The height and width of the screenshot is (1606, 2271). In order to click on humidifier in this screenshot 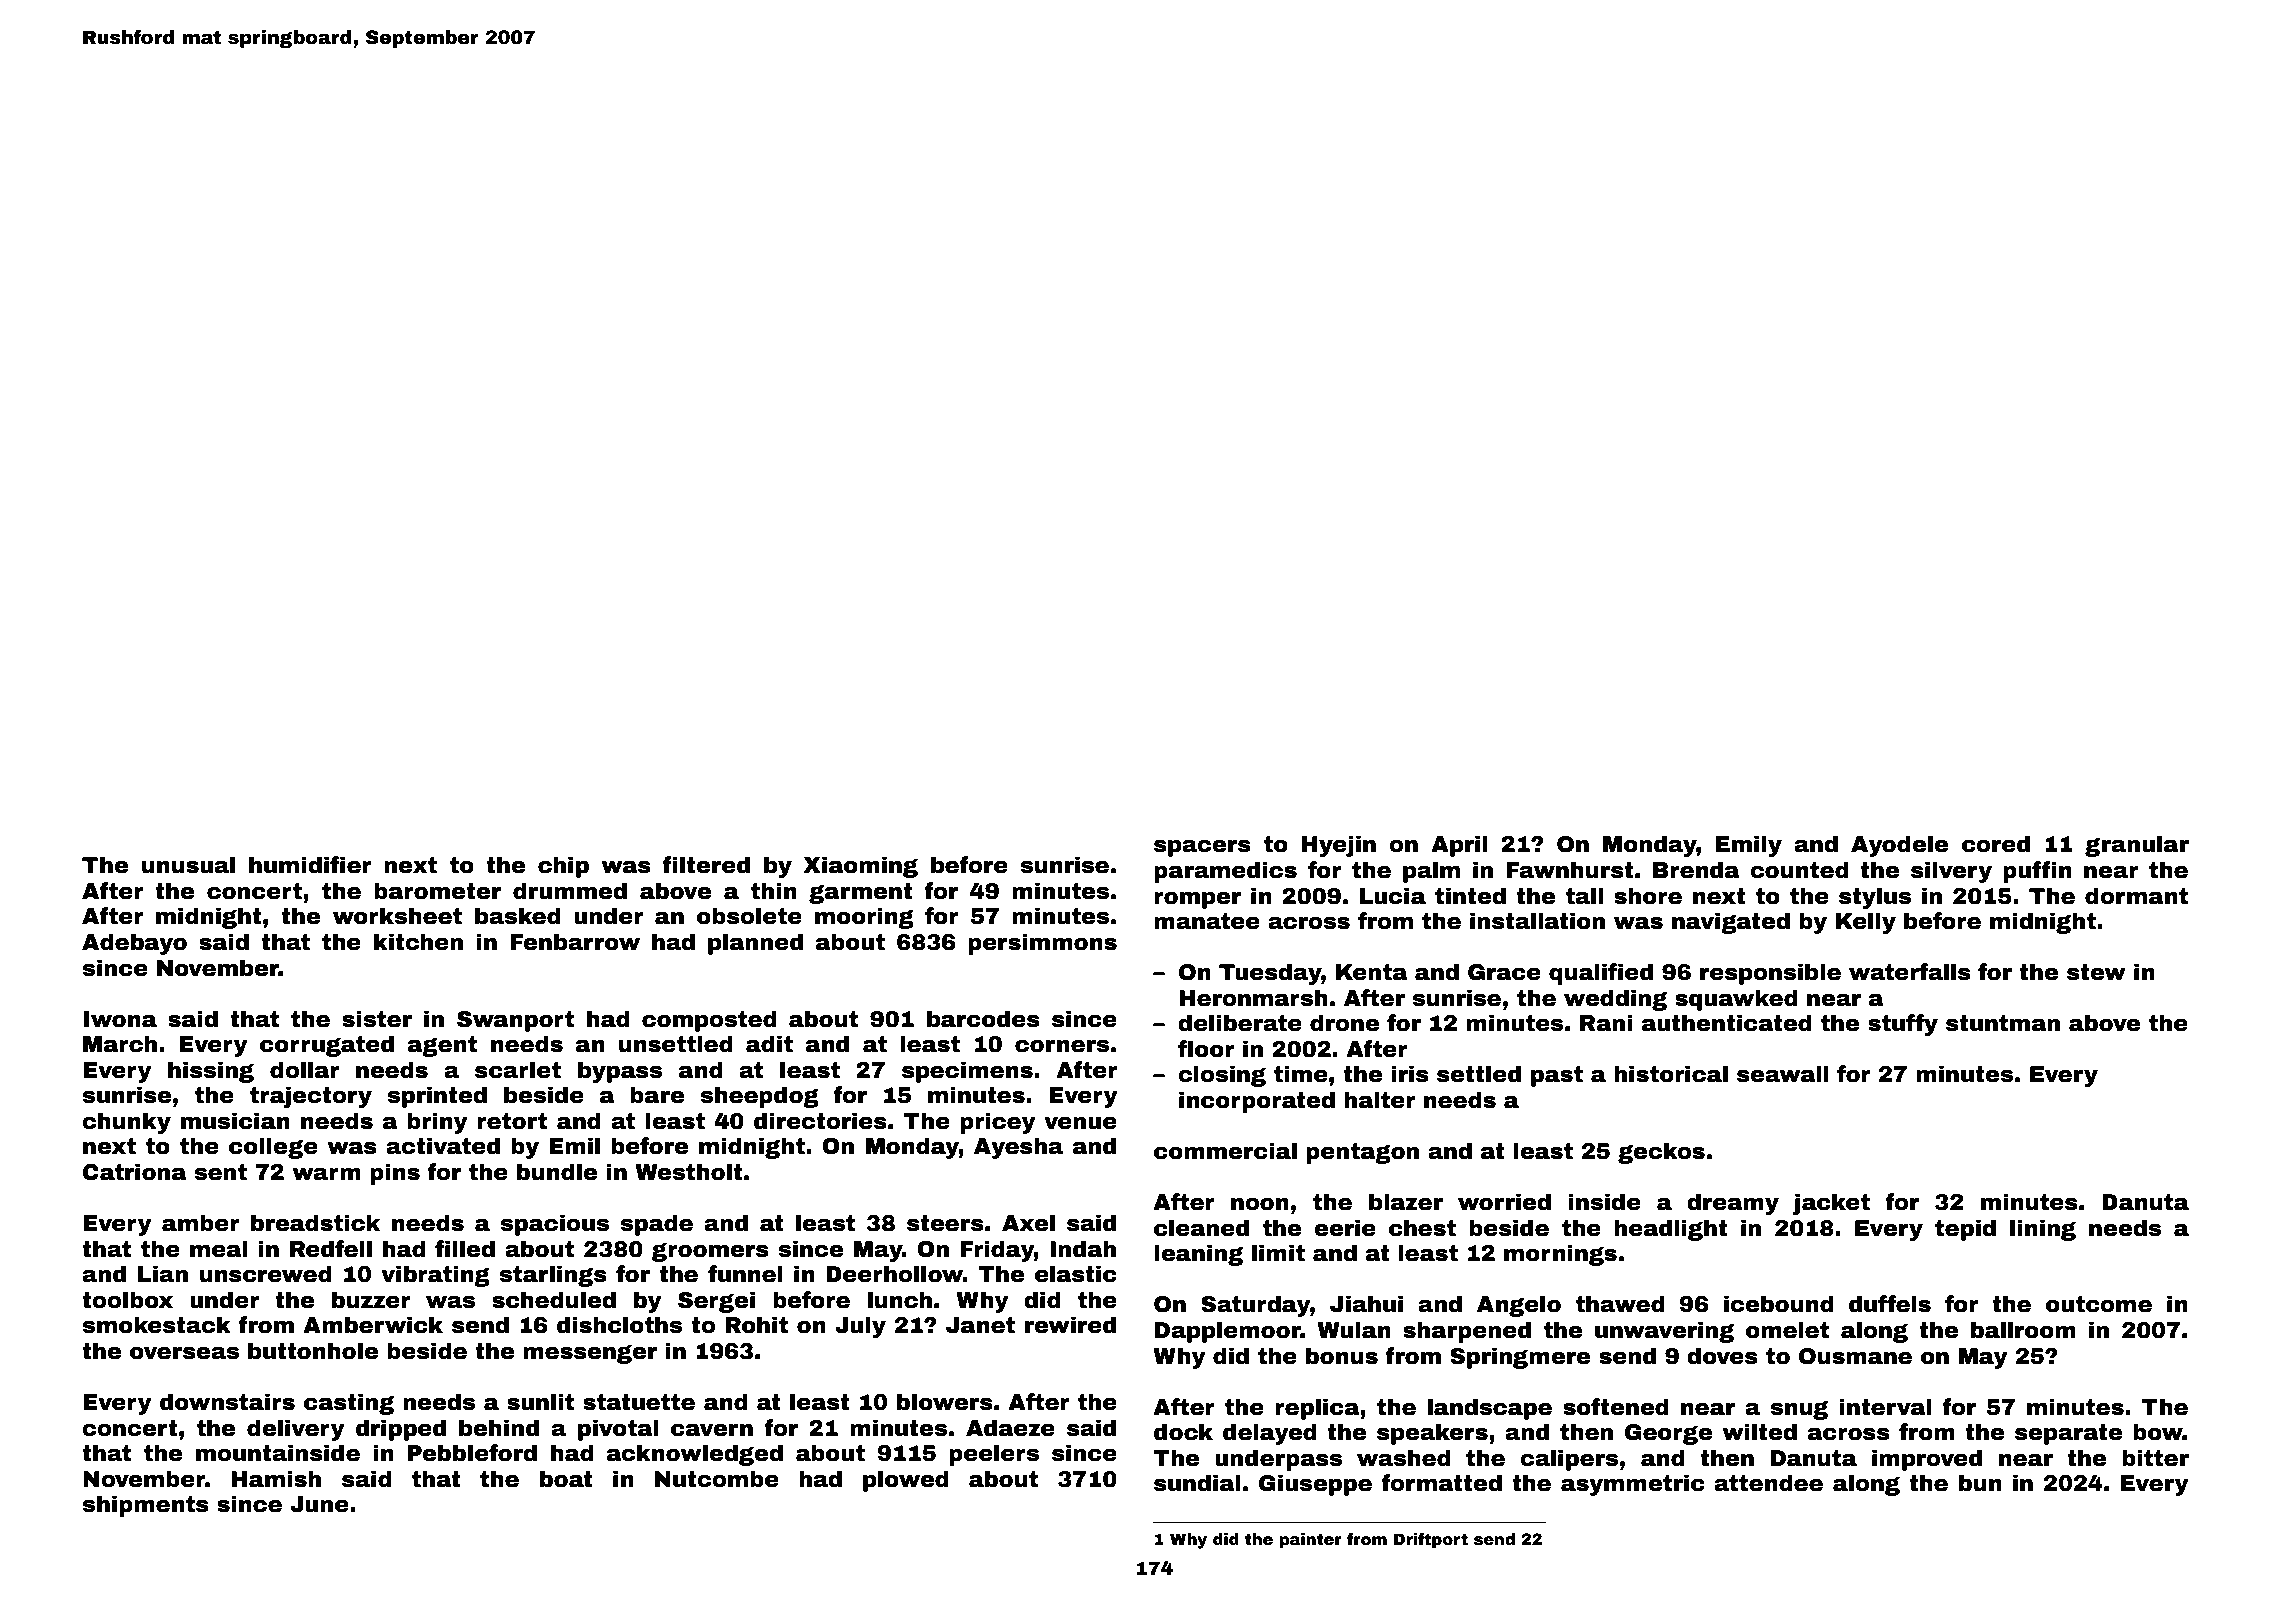, I will do `click(310, 865)`.
